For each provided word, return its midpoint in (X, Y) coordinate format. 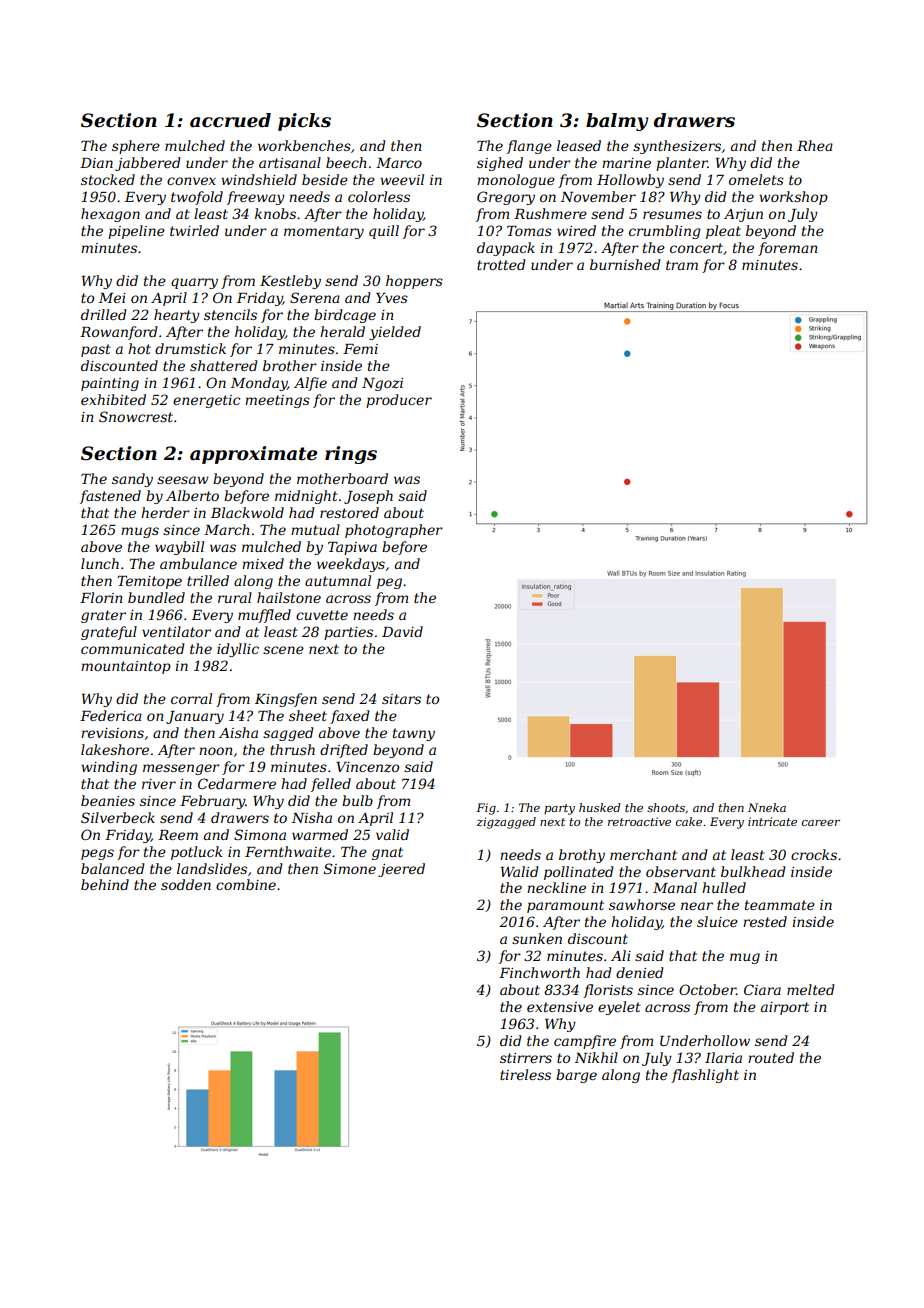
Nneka (767, 807)
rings (351, 455)
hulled (724, 887)
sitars (401, 699)
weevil (402, 179)
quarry (194, 283)
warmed (320, 834)
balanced (113, 868)
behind (105, 884)
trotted (501, 264)
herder (165, 512)
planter (682, 164)
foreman (787, 249)
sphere (136, 147)
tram (682, 265)
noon (215, 751)
